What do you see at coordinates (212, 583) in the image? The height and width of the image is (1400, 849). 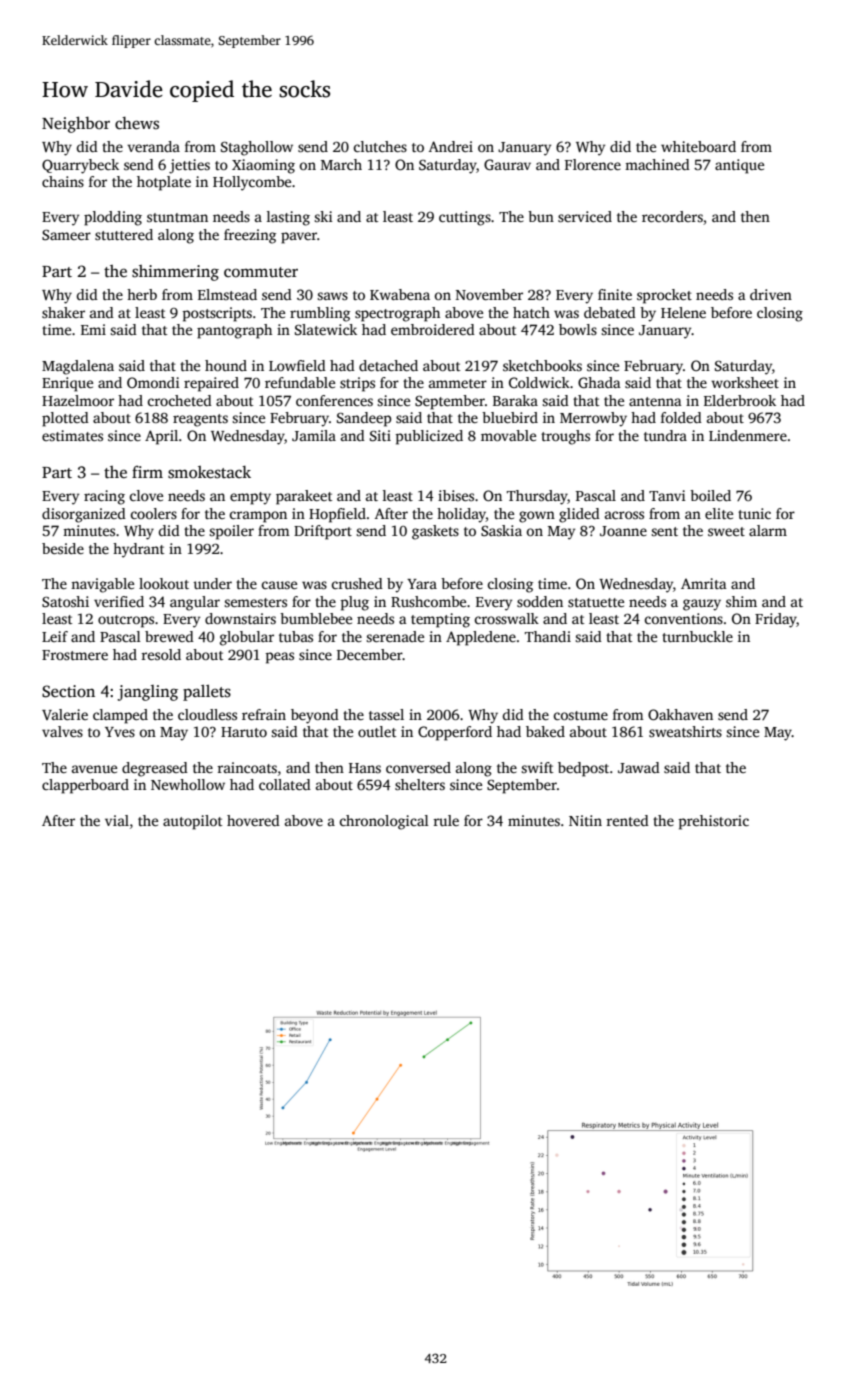 I see `under` at bounding box center [212, 583].
